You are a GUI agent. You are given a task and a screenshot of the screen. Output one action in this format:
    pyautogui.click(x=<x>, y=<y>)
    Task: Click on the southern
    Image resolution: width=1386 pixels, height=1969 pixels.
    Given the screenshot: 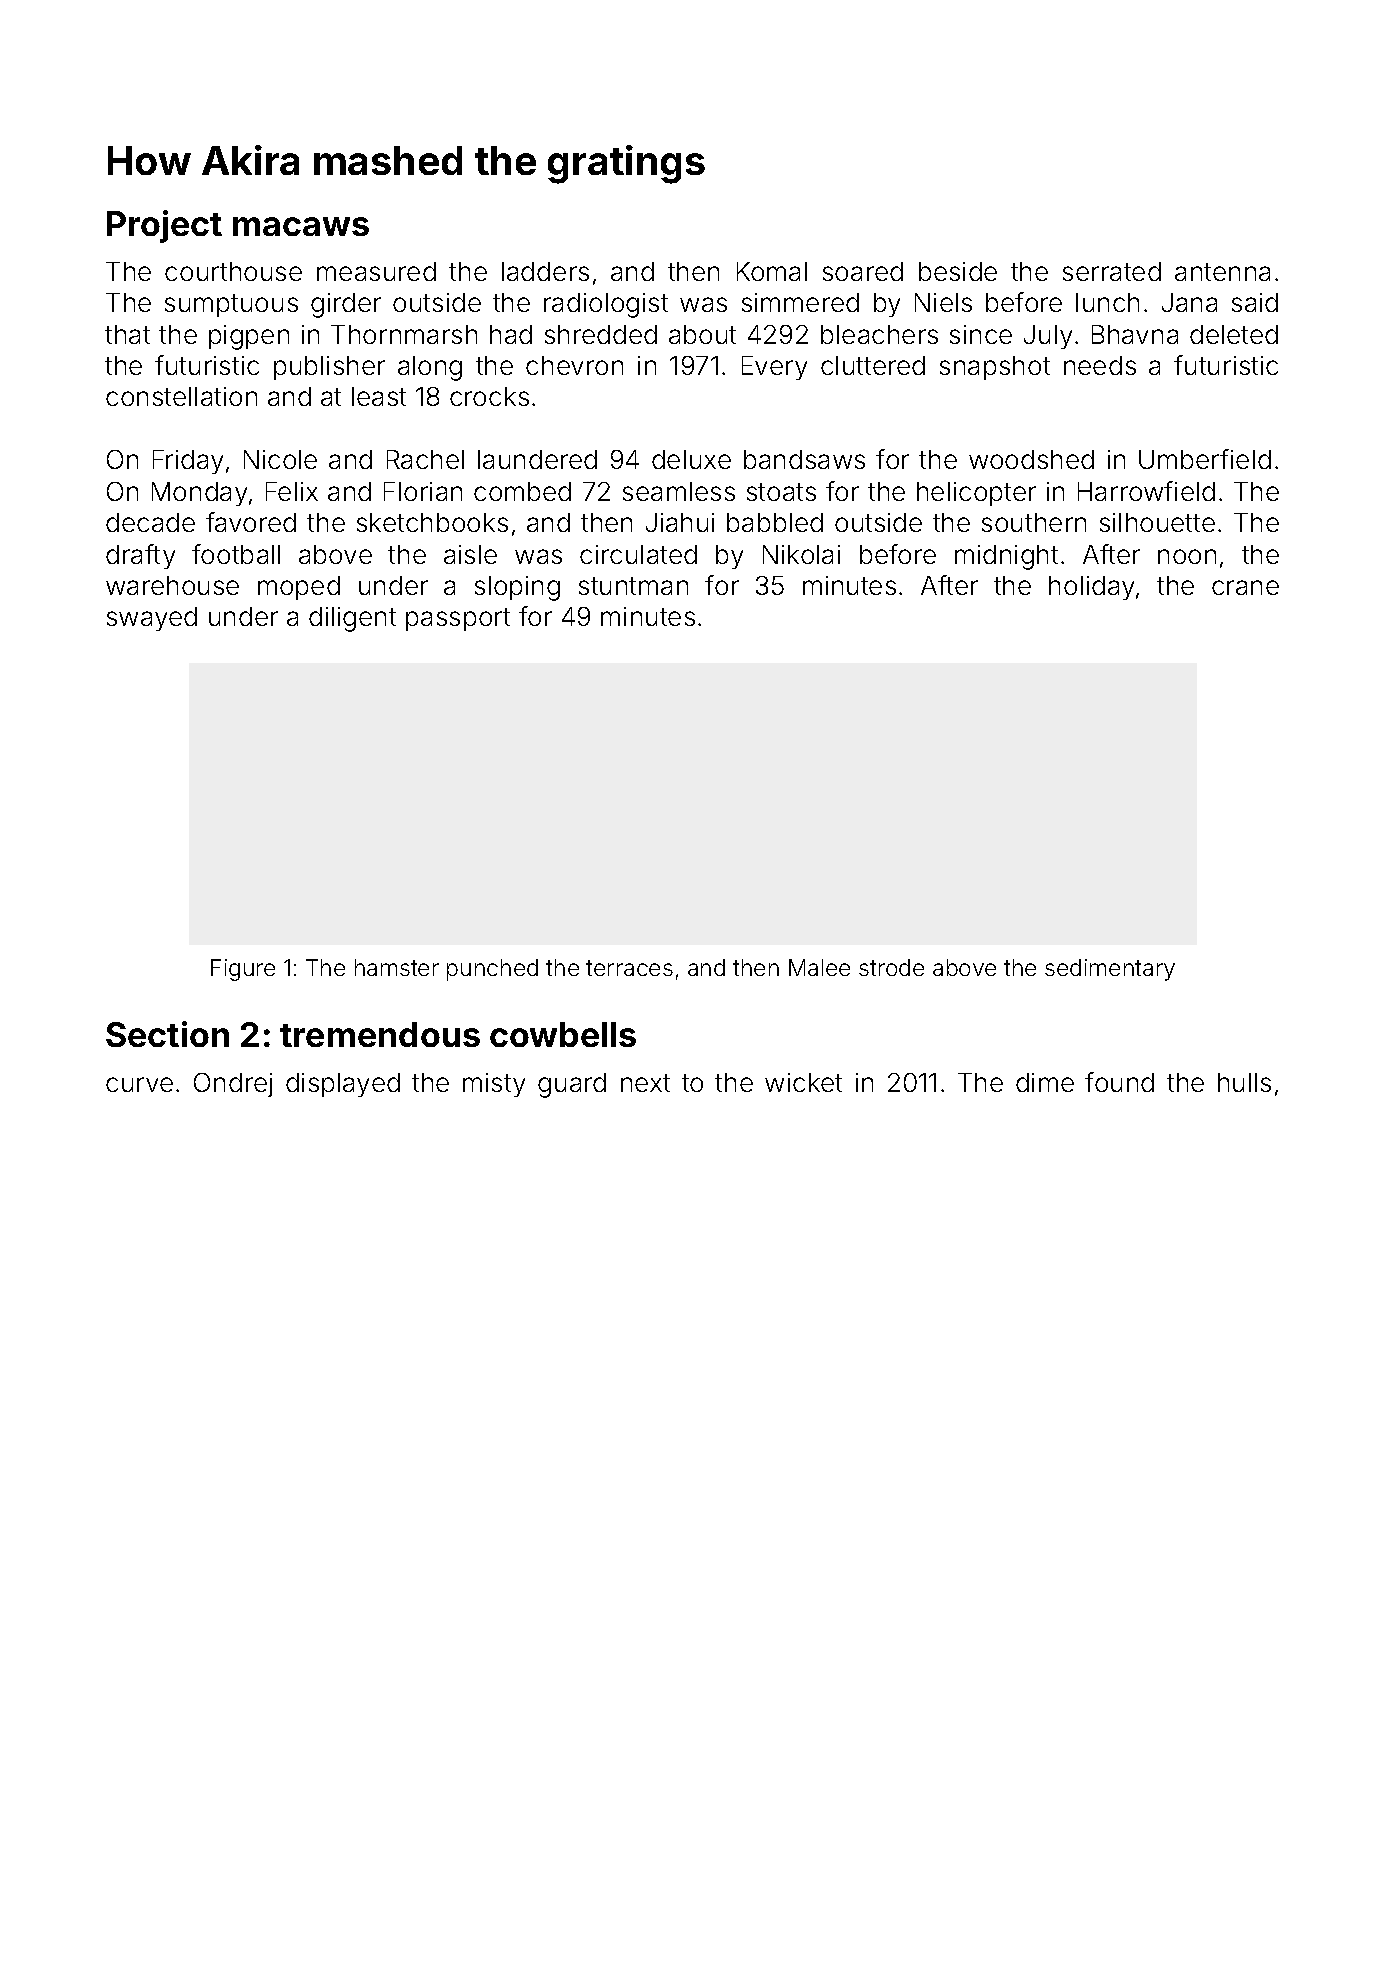 What is the action you would take?
    pyautogui.click(x=1034, y=522)
